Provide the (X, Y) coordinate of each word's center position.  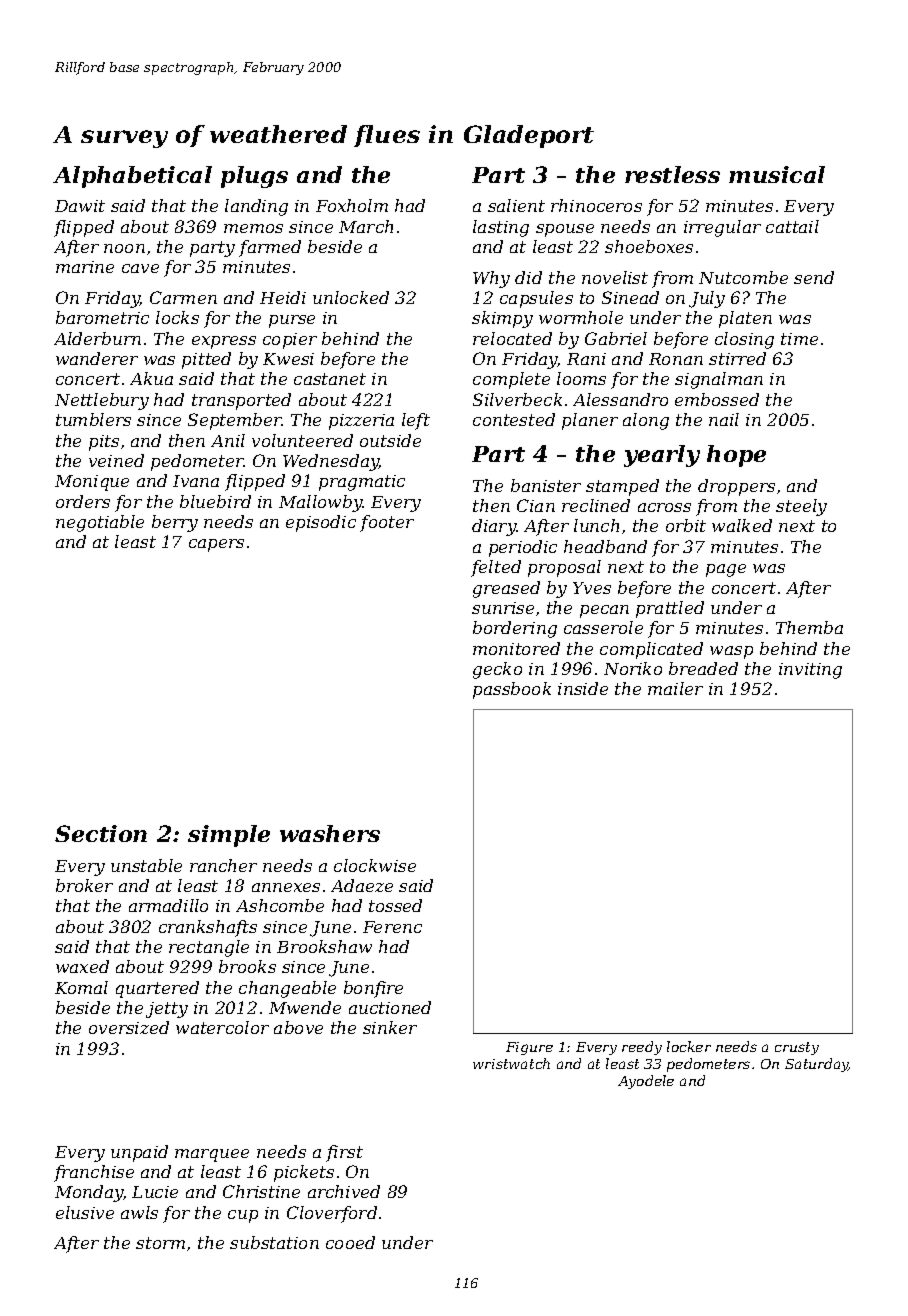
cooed (350, 1242)
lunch (596, 525)
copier (290, 341)
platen (745, 319)
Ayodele (646, 1082)
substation (274, 1242)
